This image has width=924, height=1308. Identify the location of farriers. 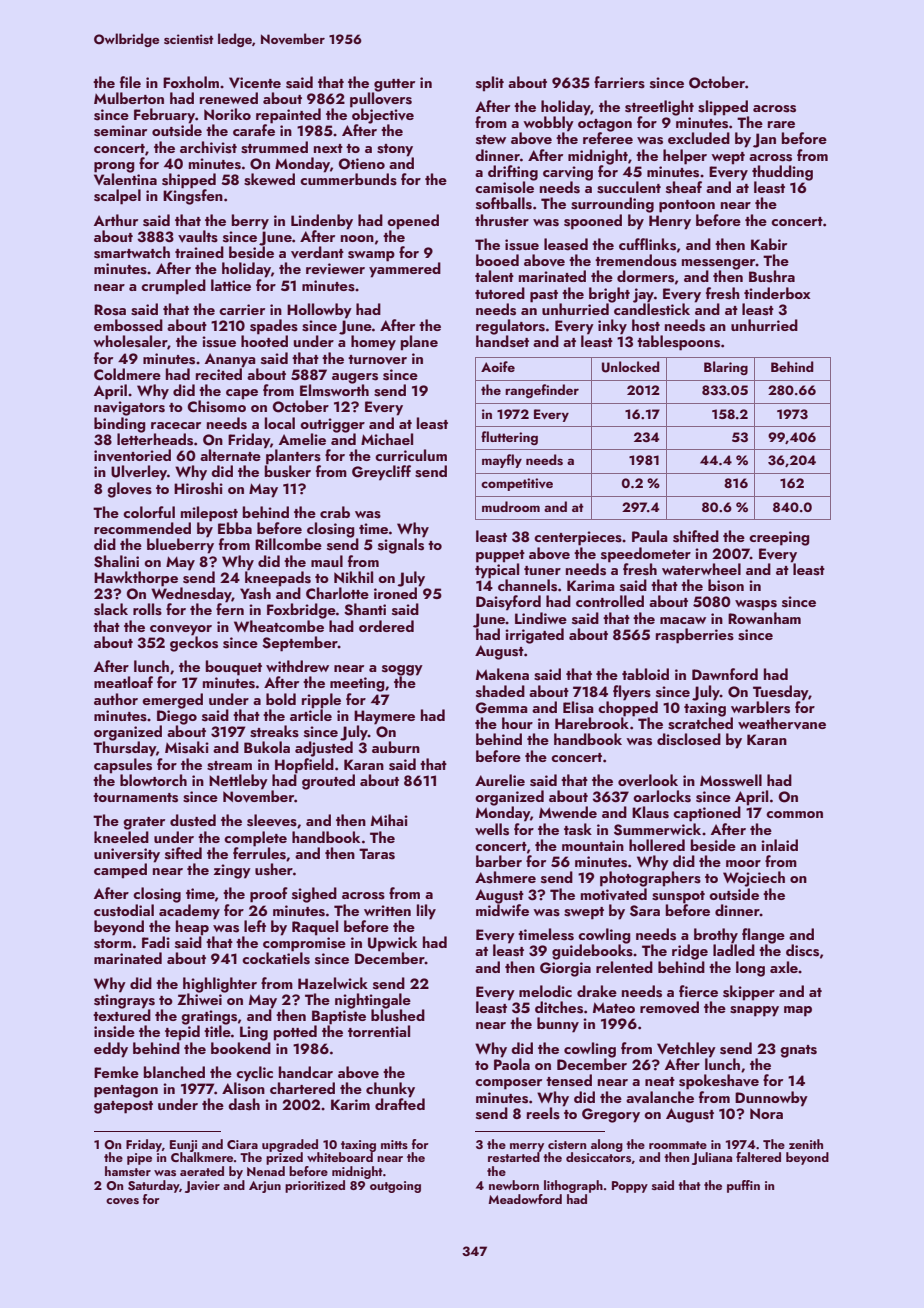
(619, 82).
